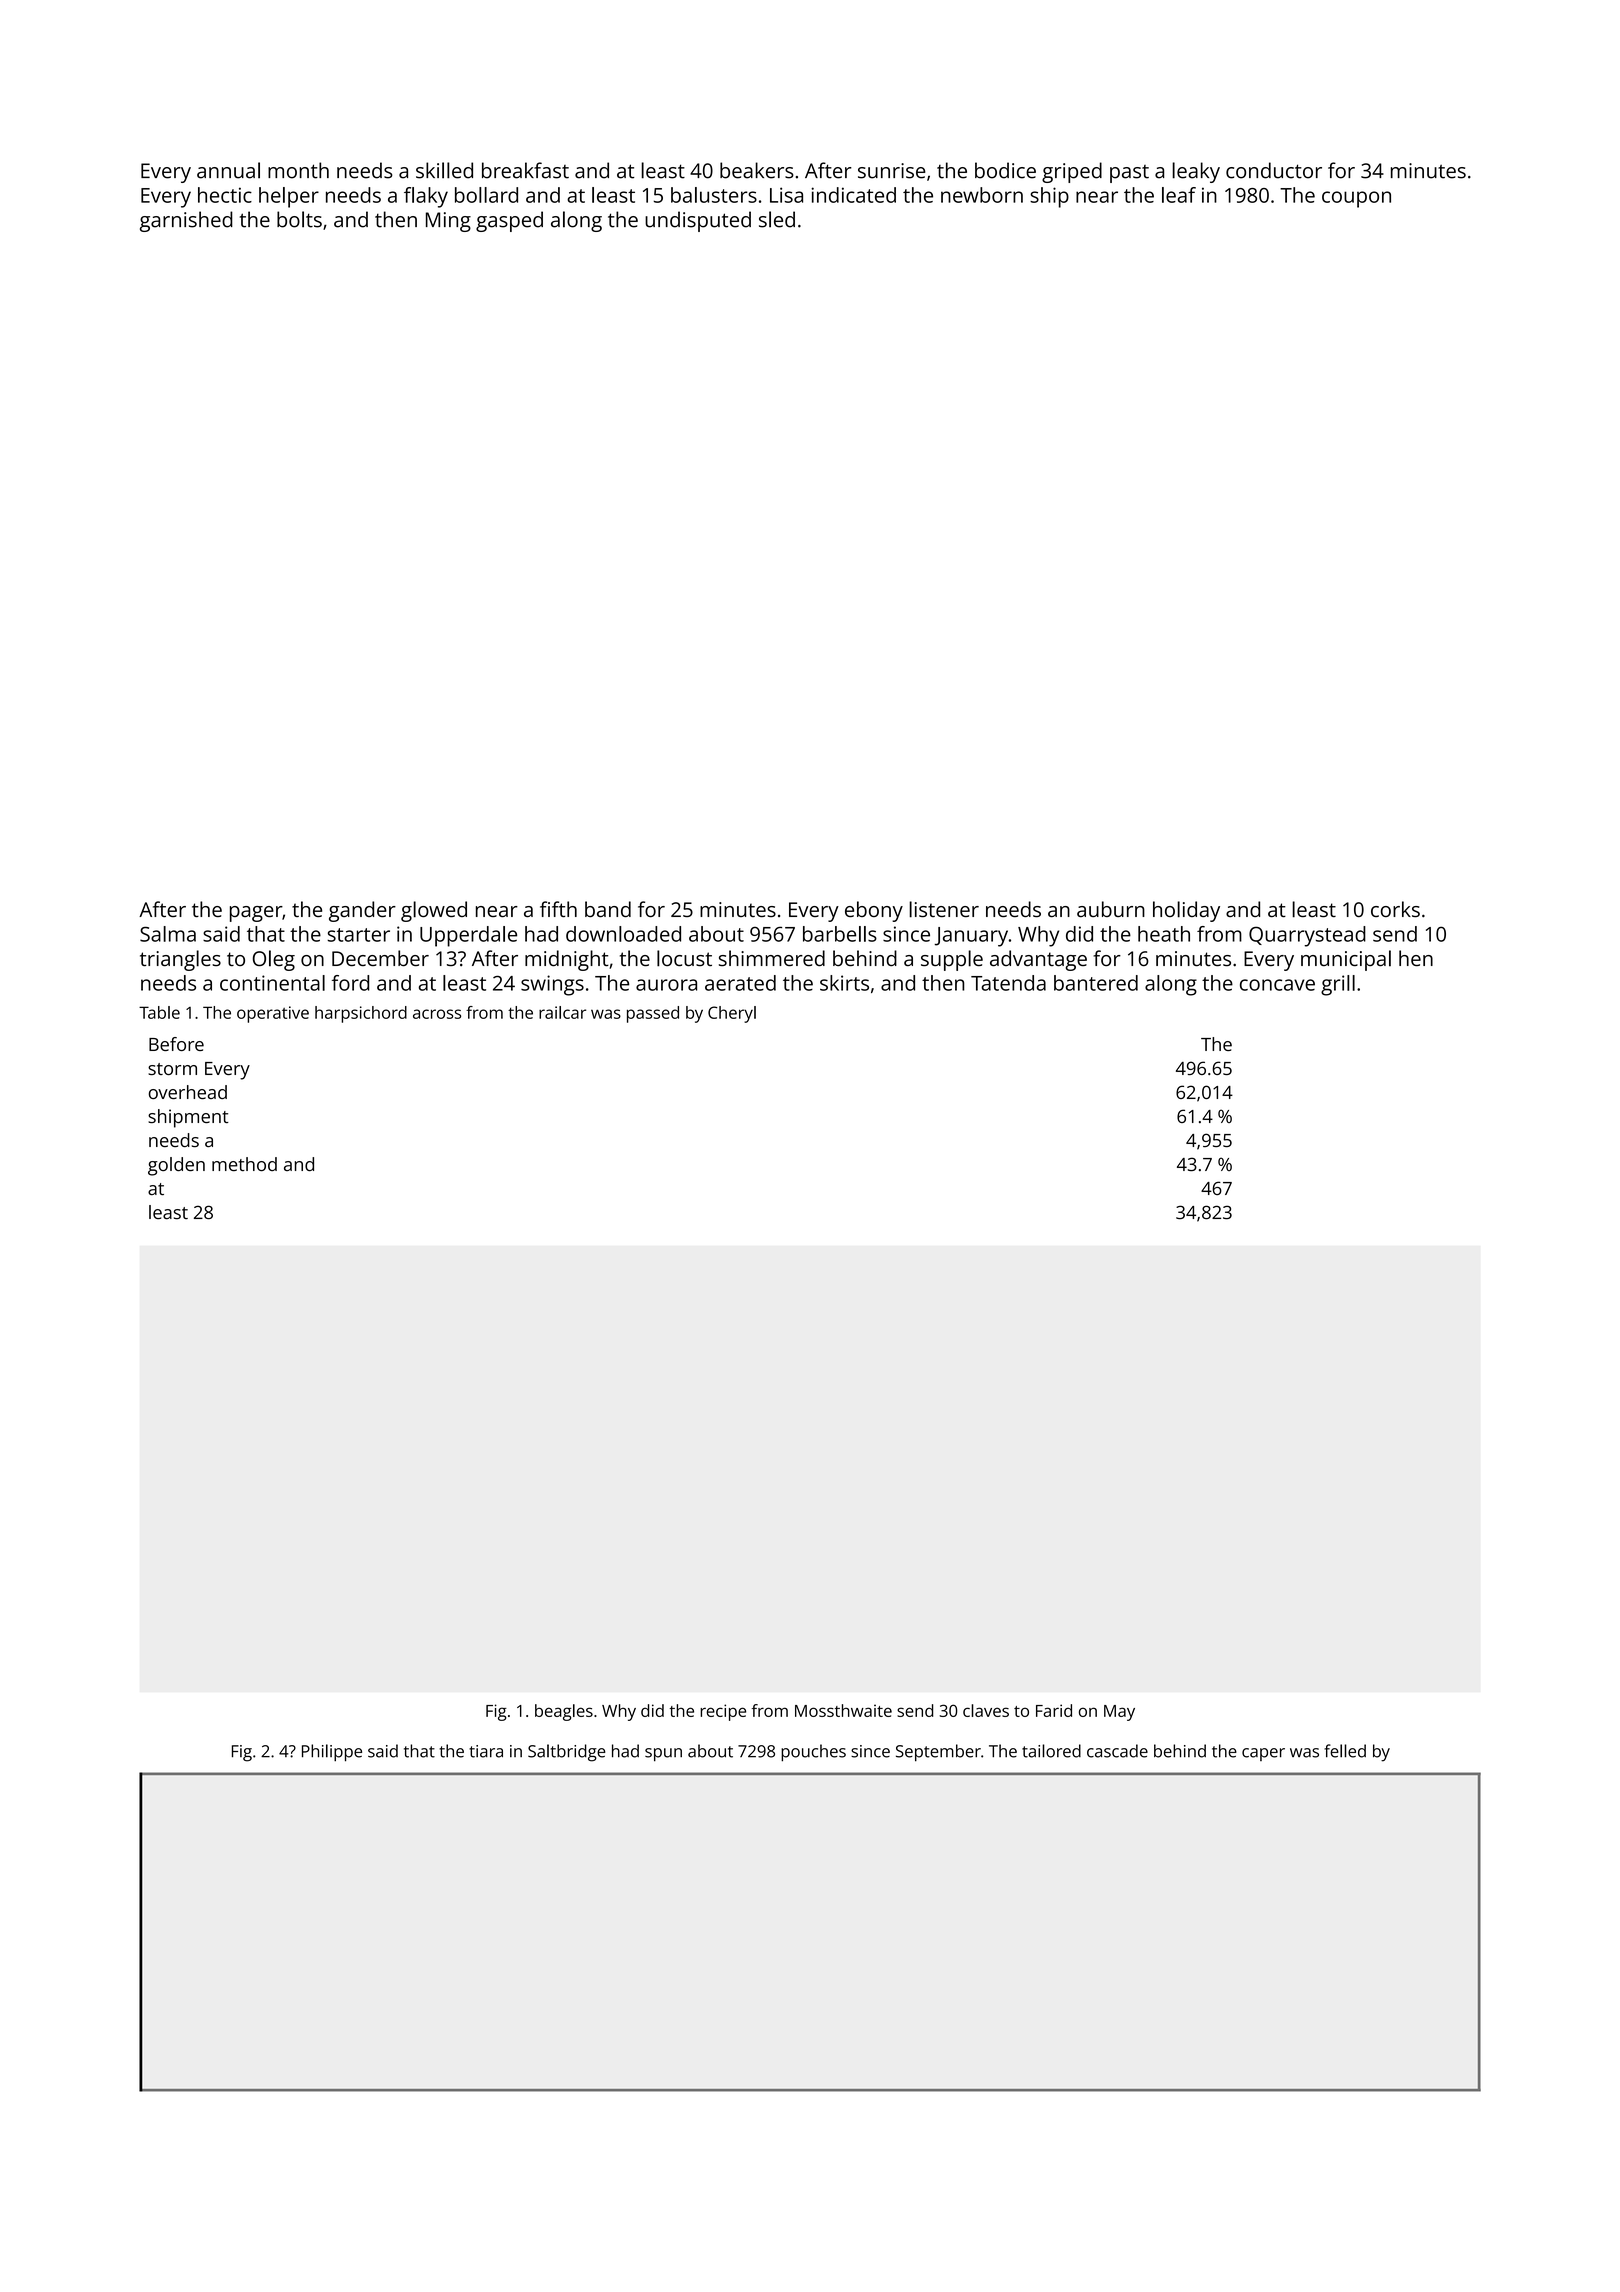 The height and width of the screenshot is (2292, 1620). I want to click on concave, so click(1277, 985).
